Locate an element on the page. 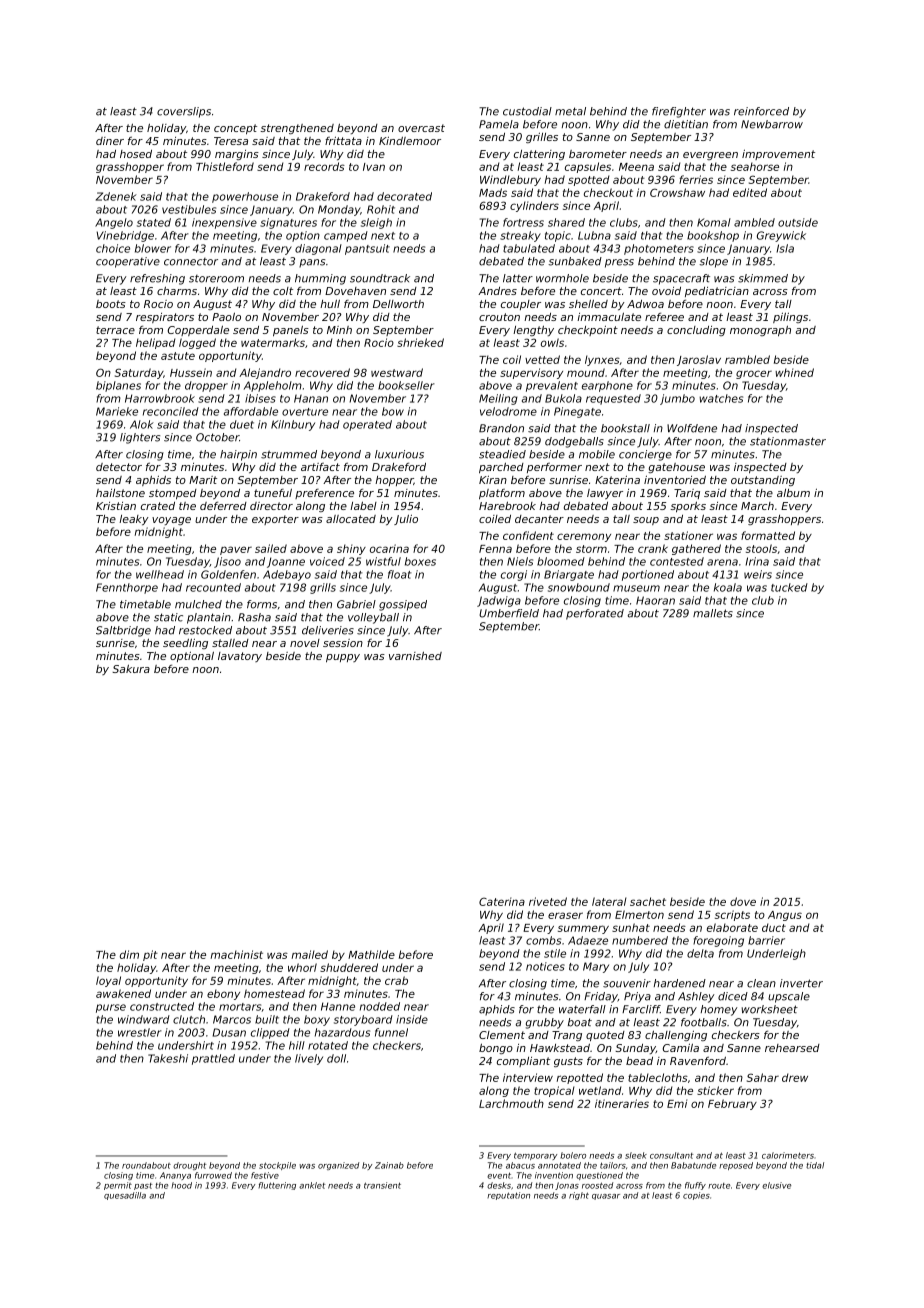 The height and width of the document is (1308, 924). machinist is located at coordinates (237, 954).
